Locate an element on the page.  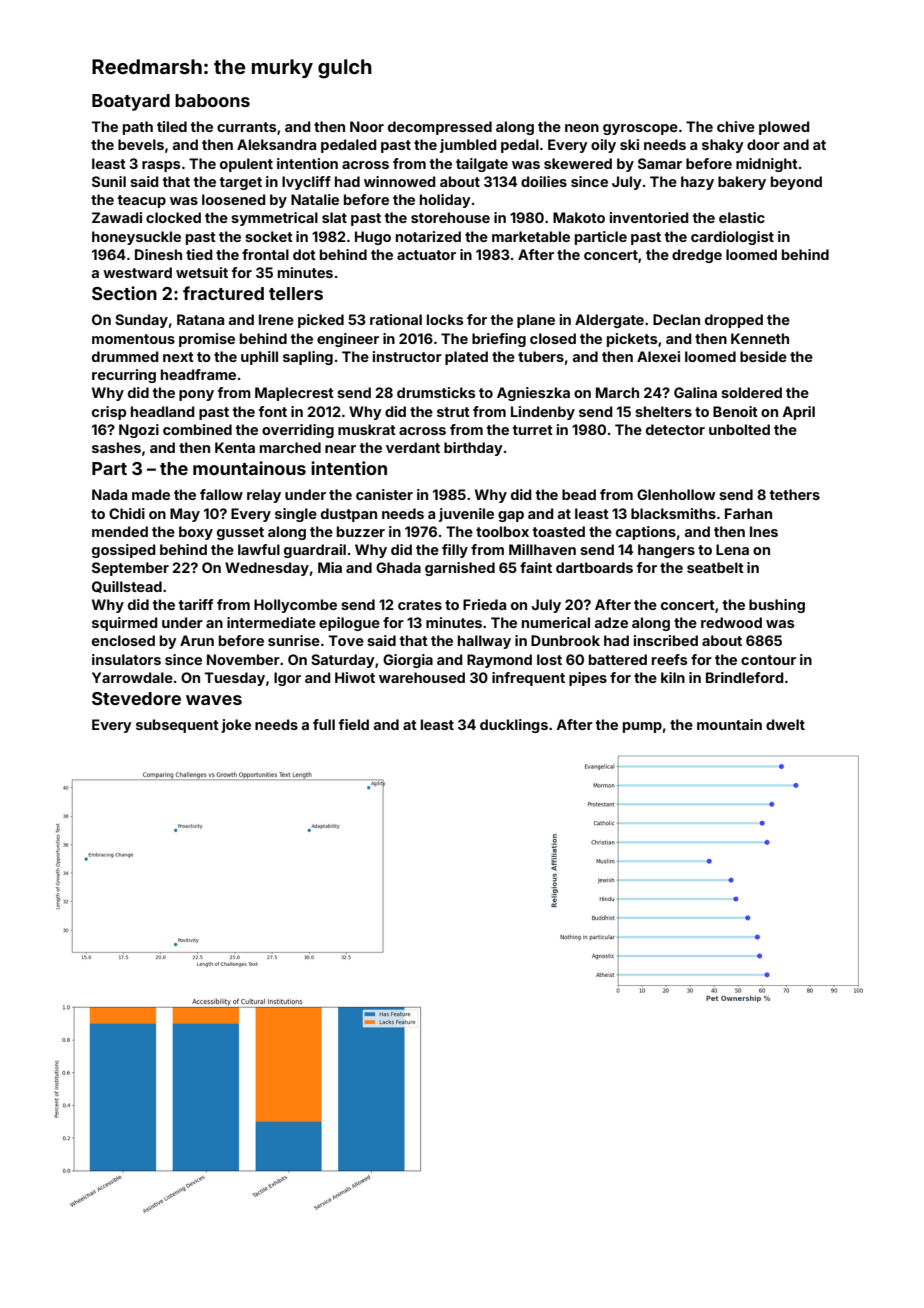
dropped is located at coordinates (734, 321).
